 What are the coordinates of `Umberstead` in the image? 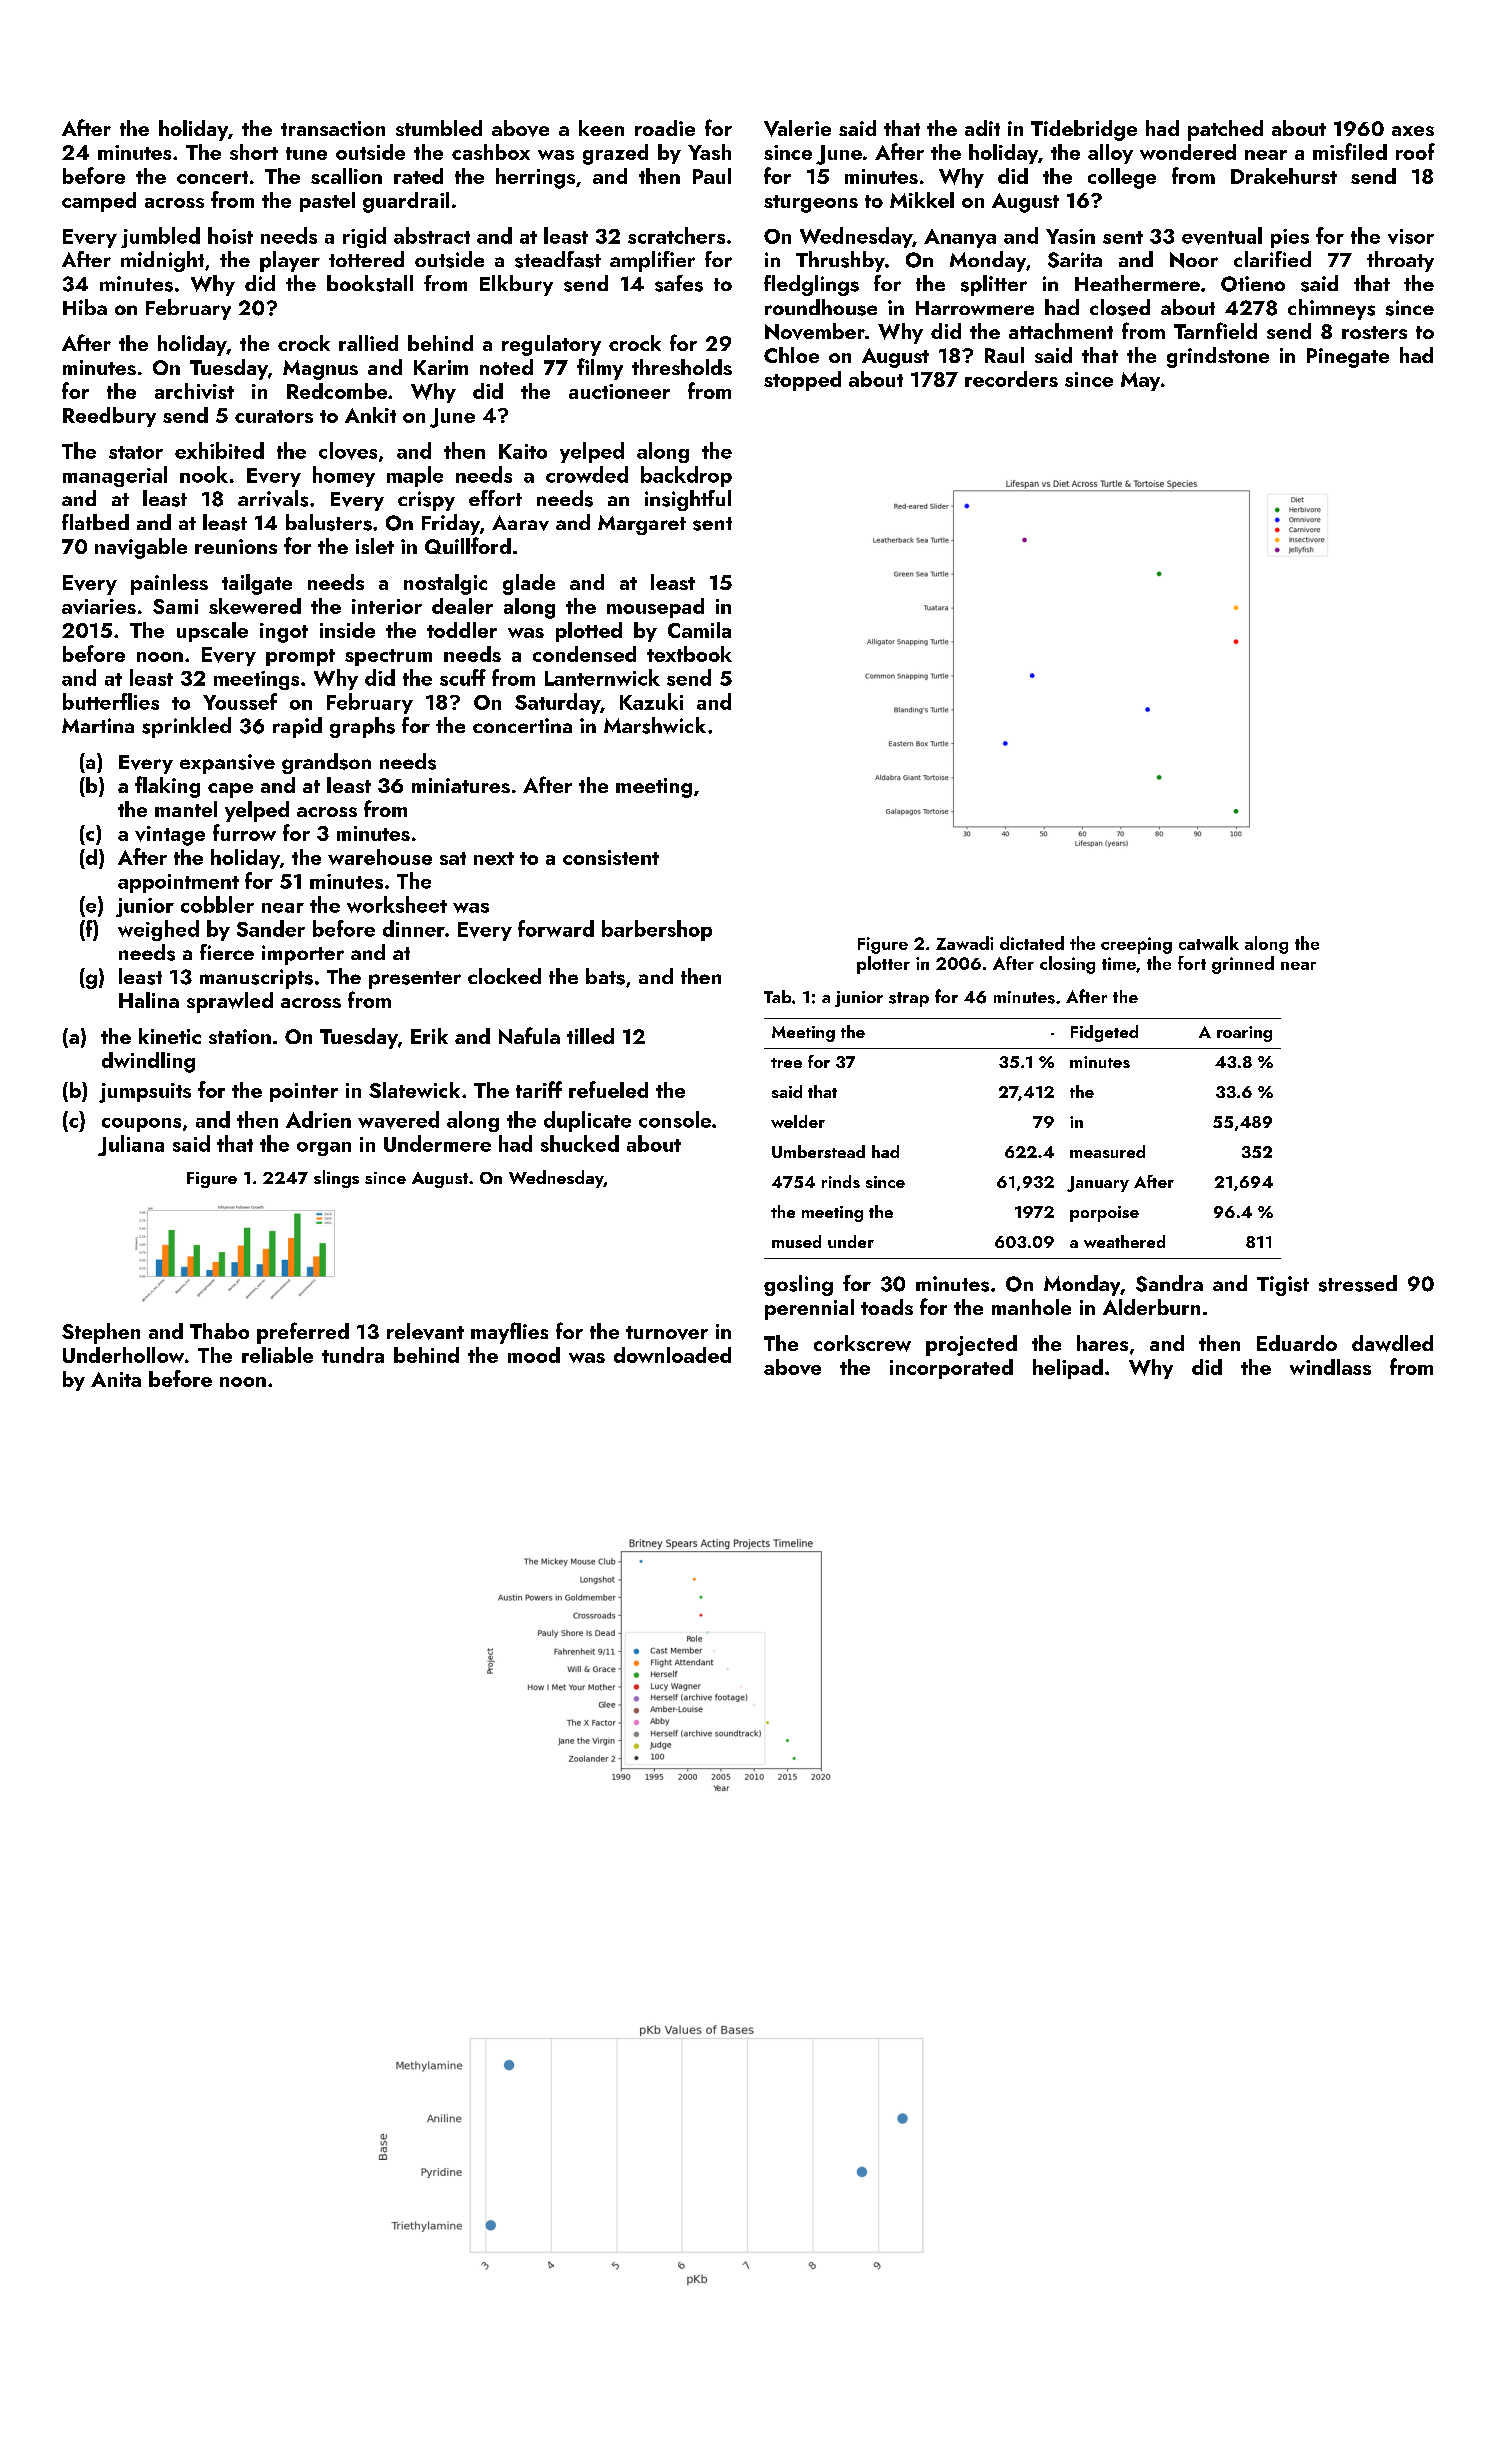 It's located at (818, 1151).
